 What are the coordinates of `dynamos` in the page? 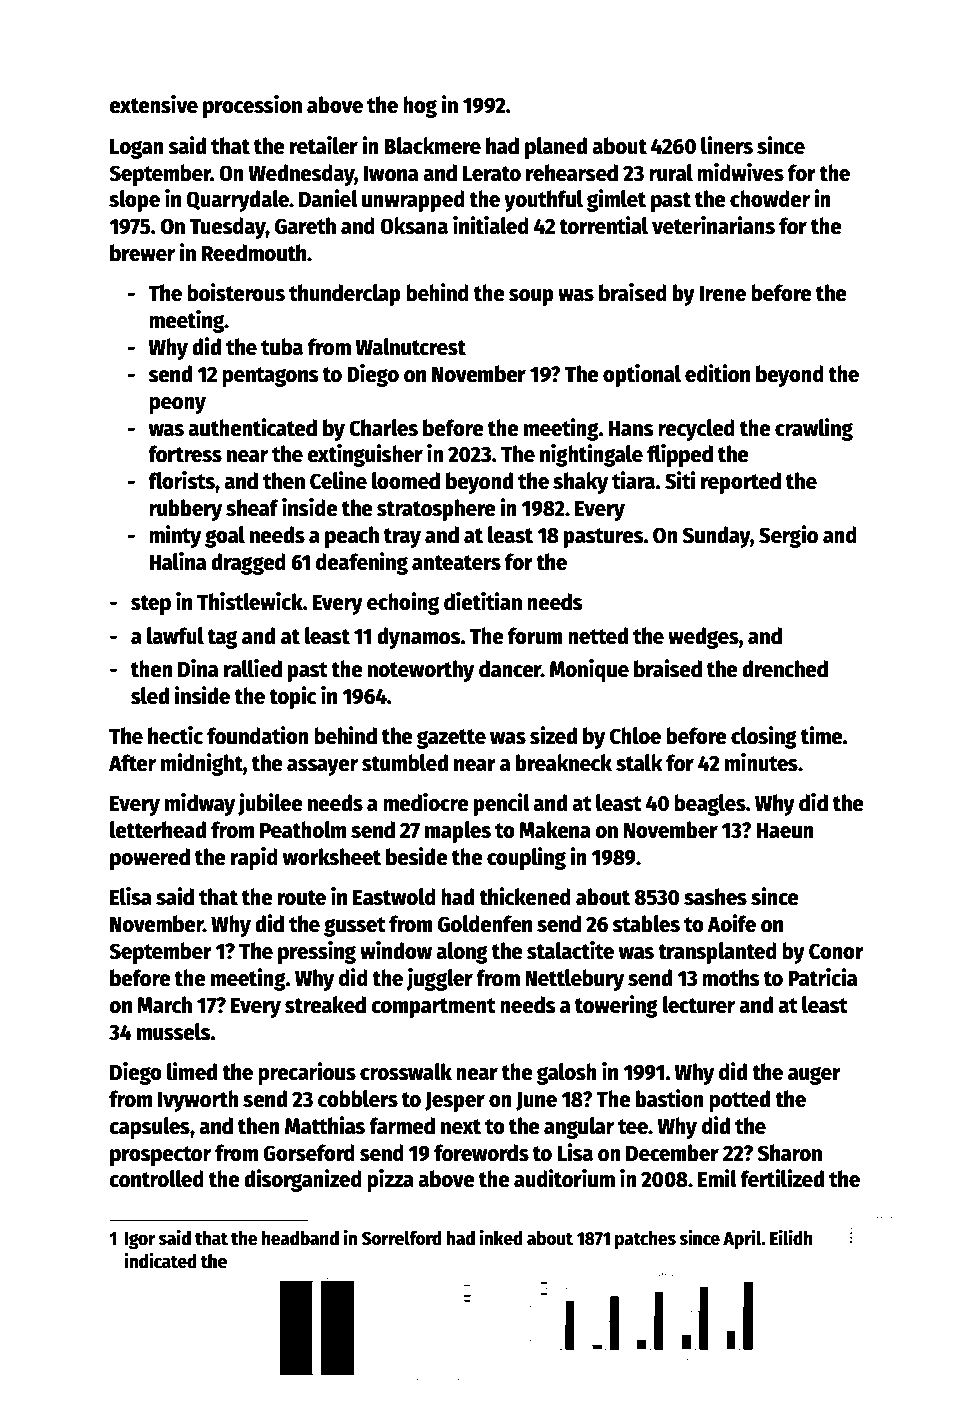 It's located at (419, 638).
